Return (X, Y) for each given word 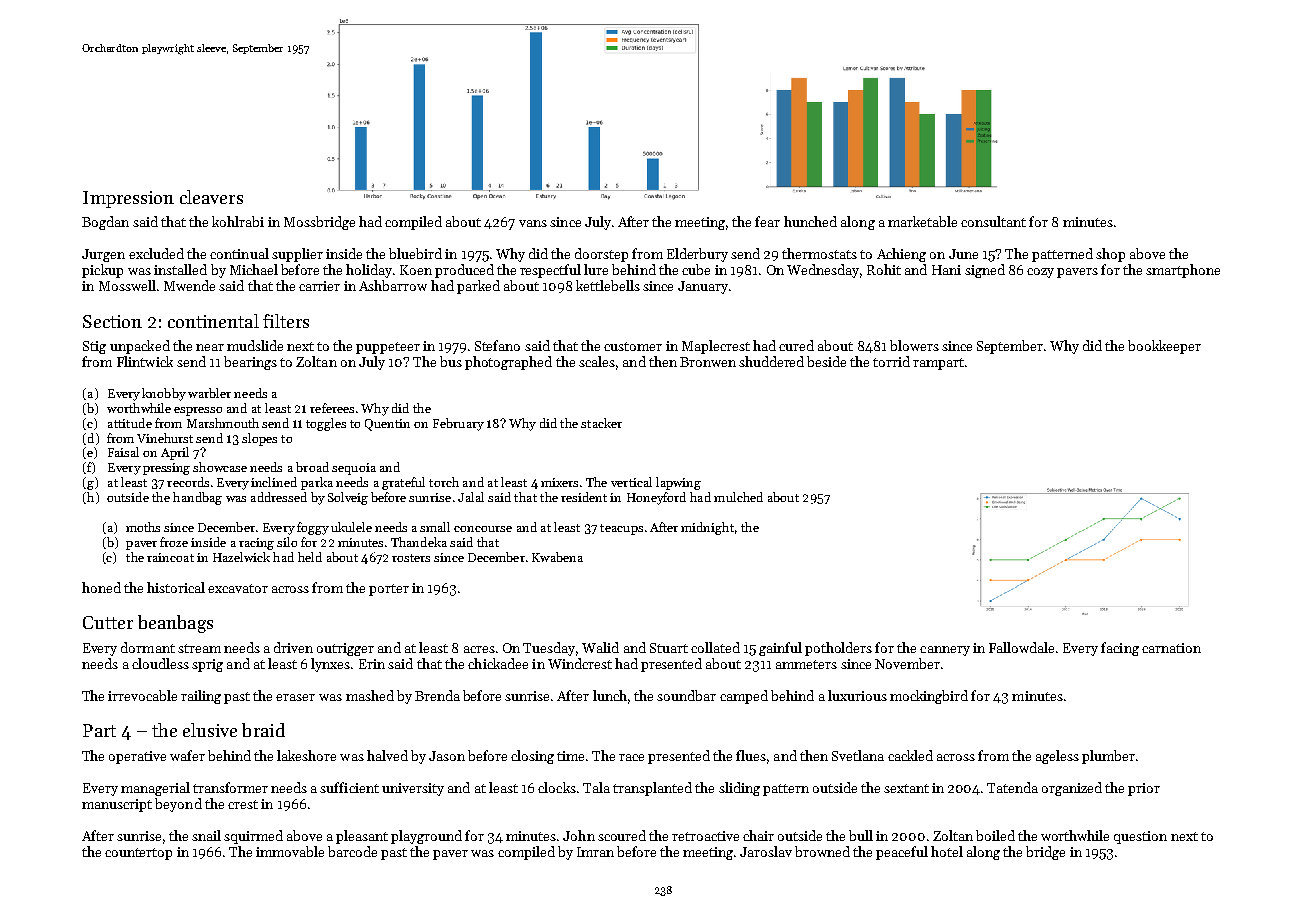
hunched (810, 221)
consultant (993, 221)
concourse (483, 529)
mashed (370, 695)
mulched (738, 497)
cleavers (211, 197)
